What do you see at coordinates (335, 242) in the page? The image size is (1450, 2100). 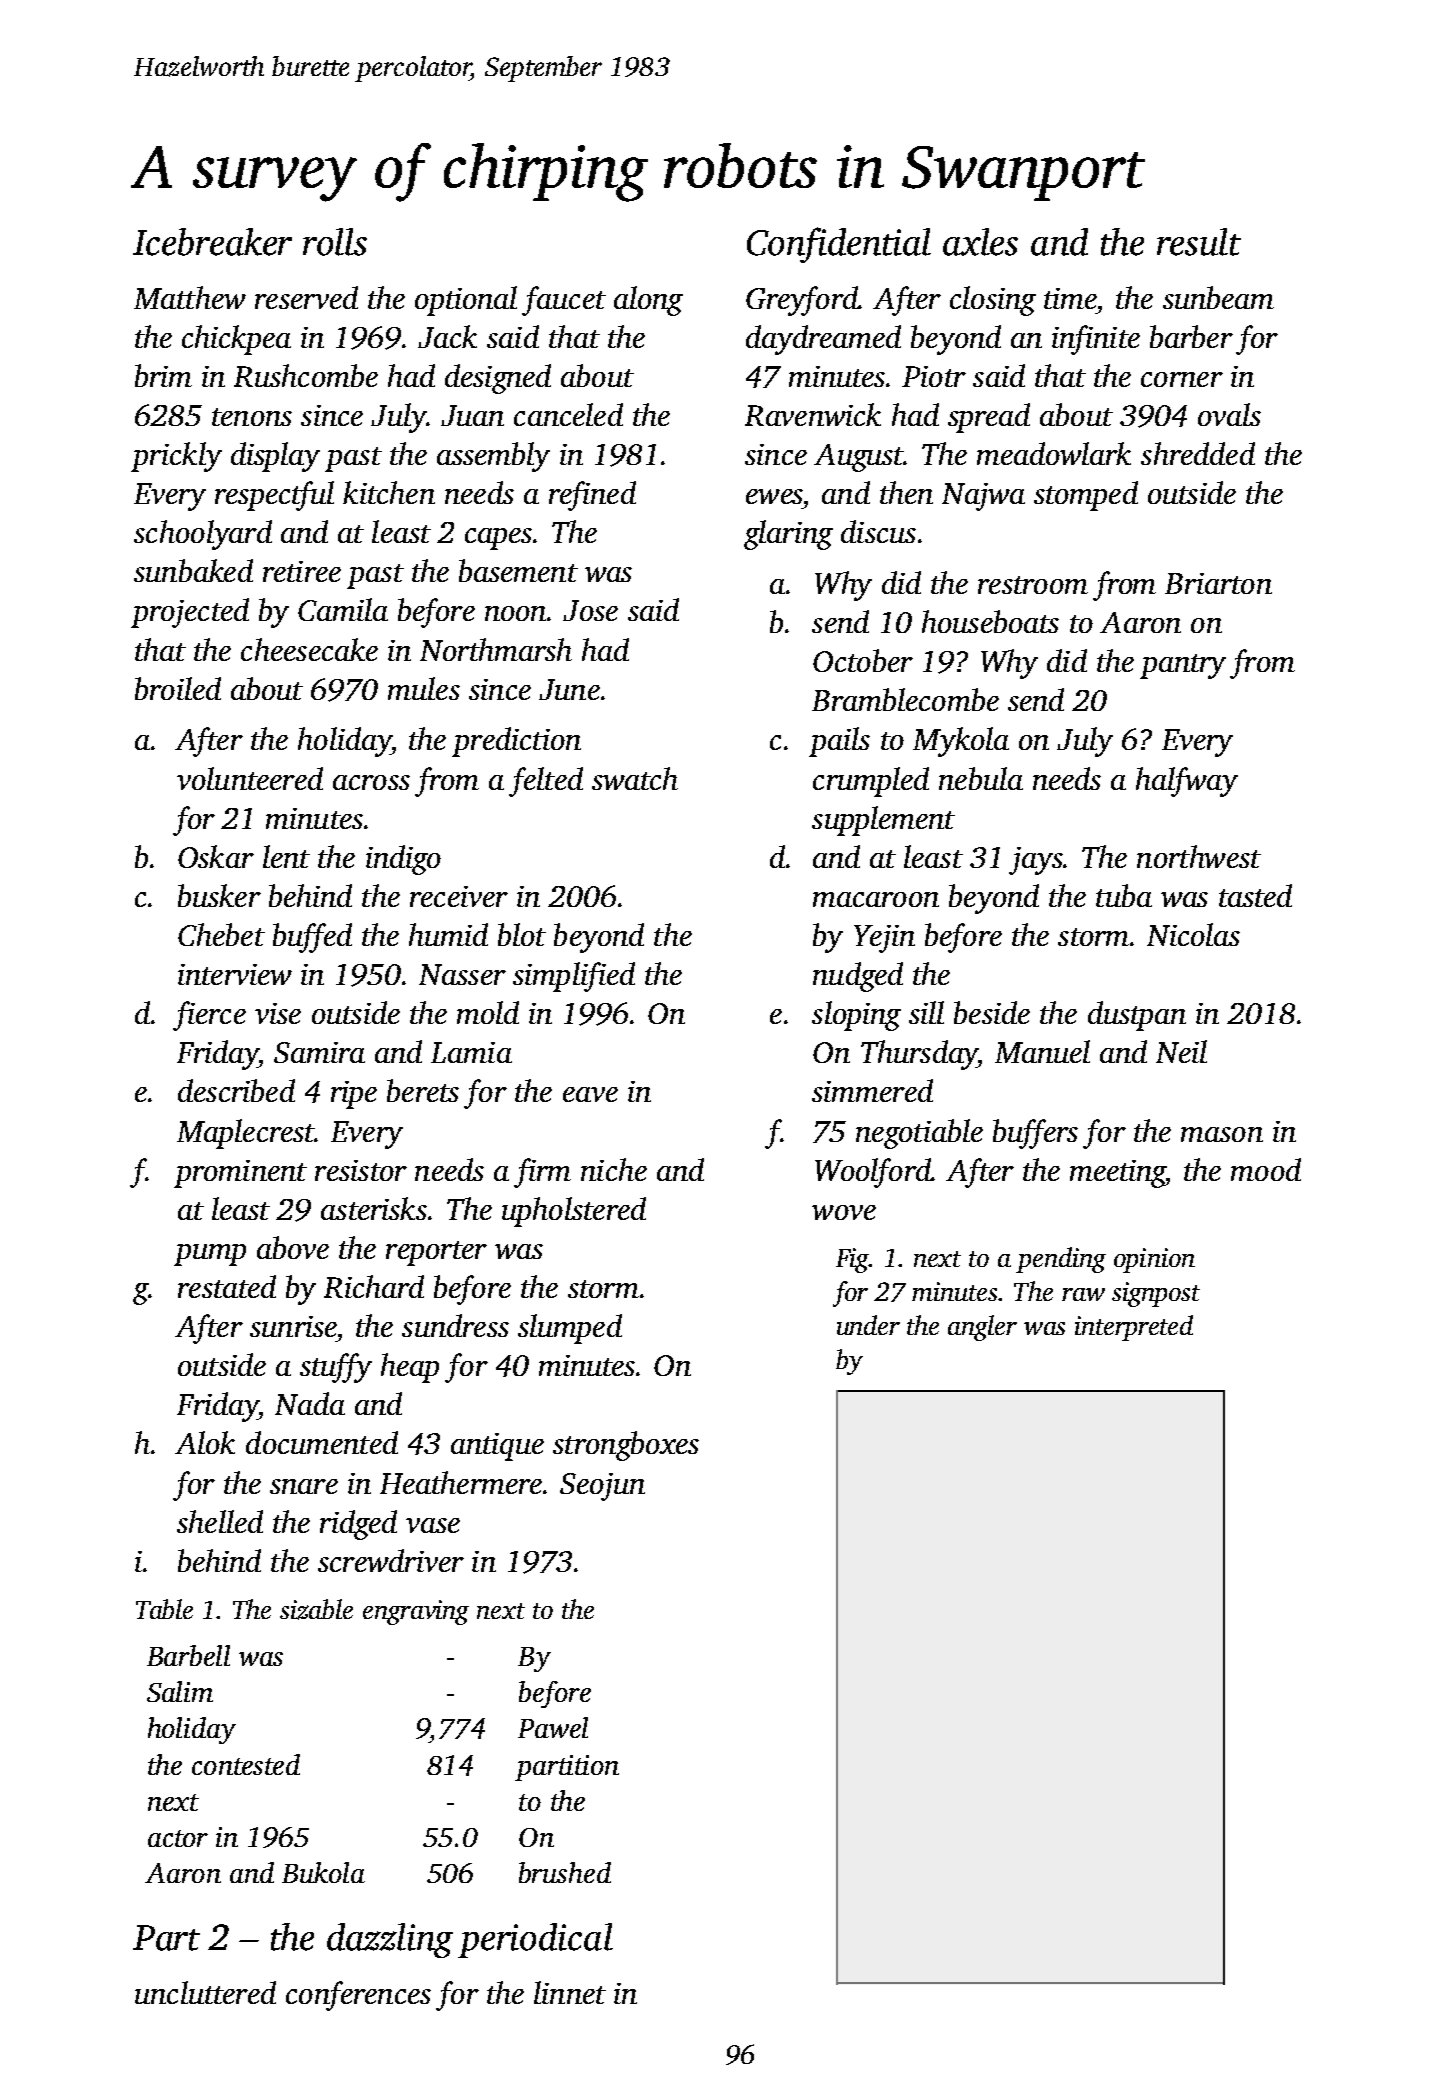 I see `rolls` at bounding box center [335, 242].
